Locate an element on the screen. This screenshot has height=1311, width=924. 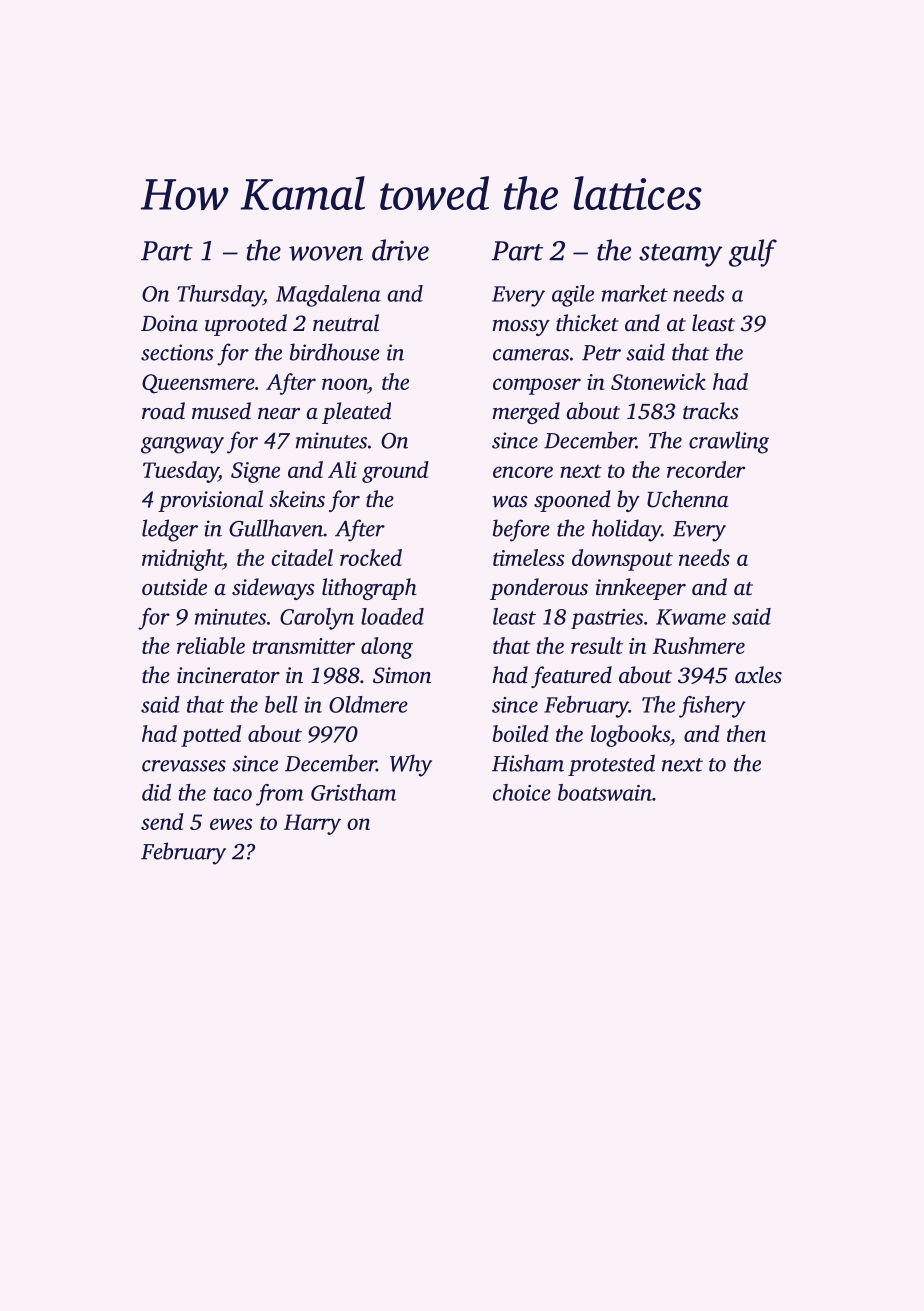
was is located at coordinates (510, 502).
